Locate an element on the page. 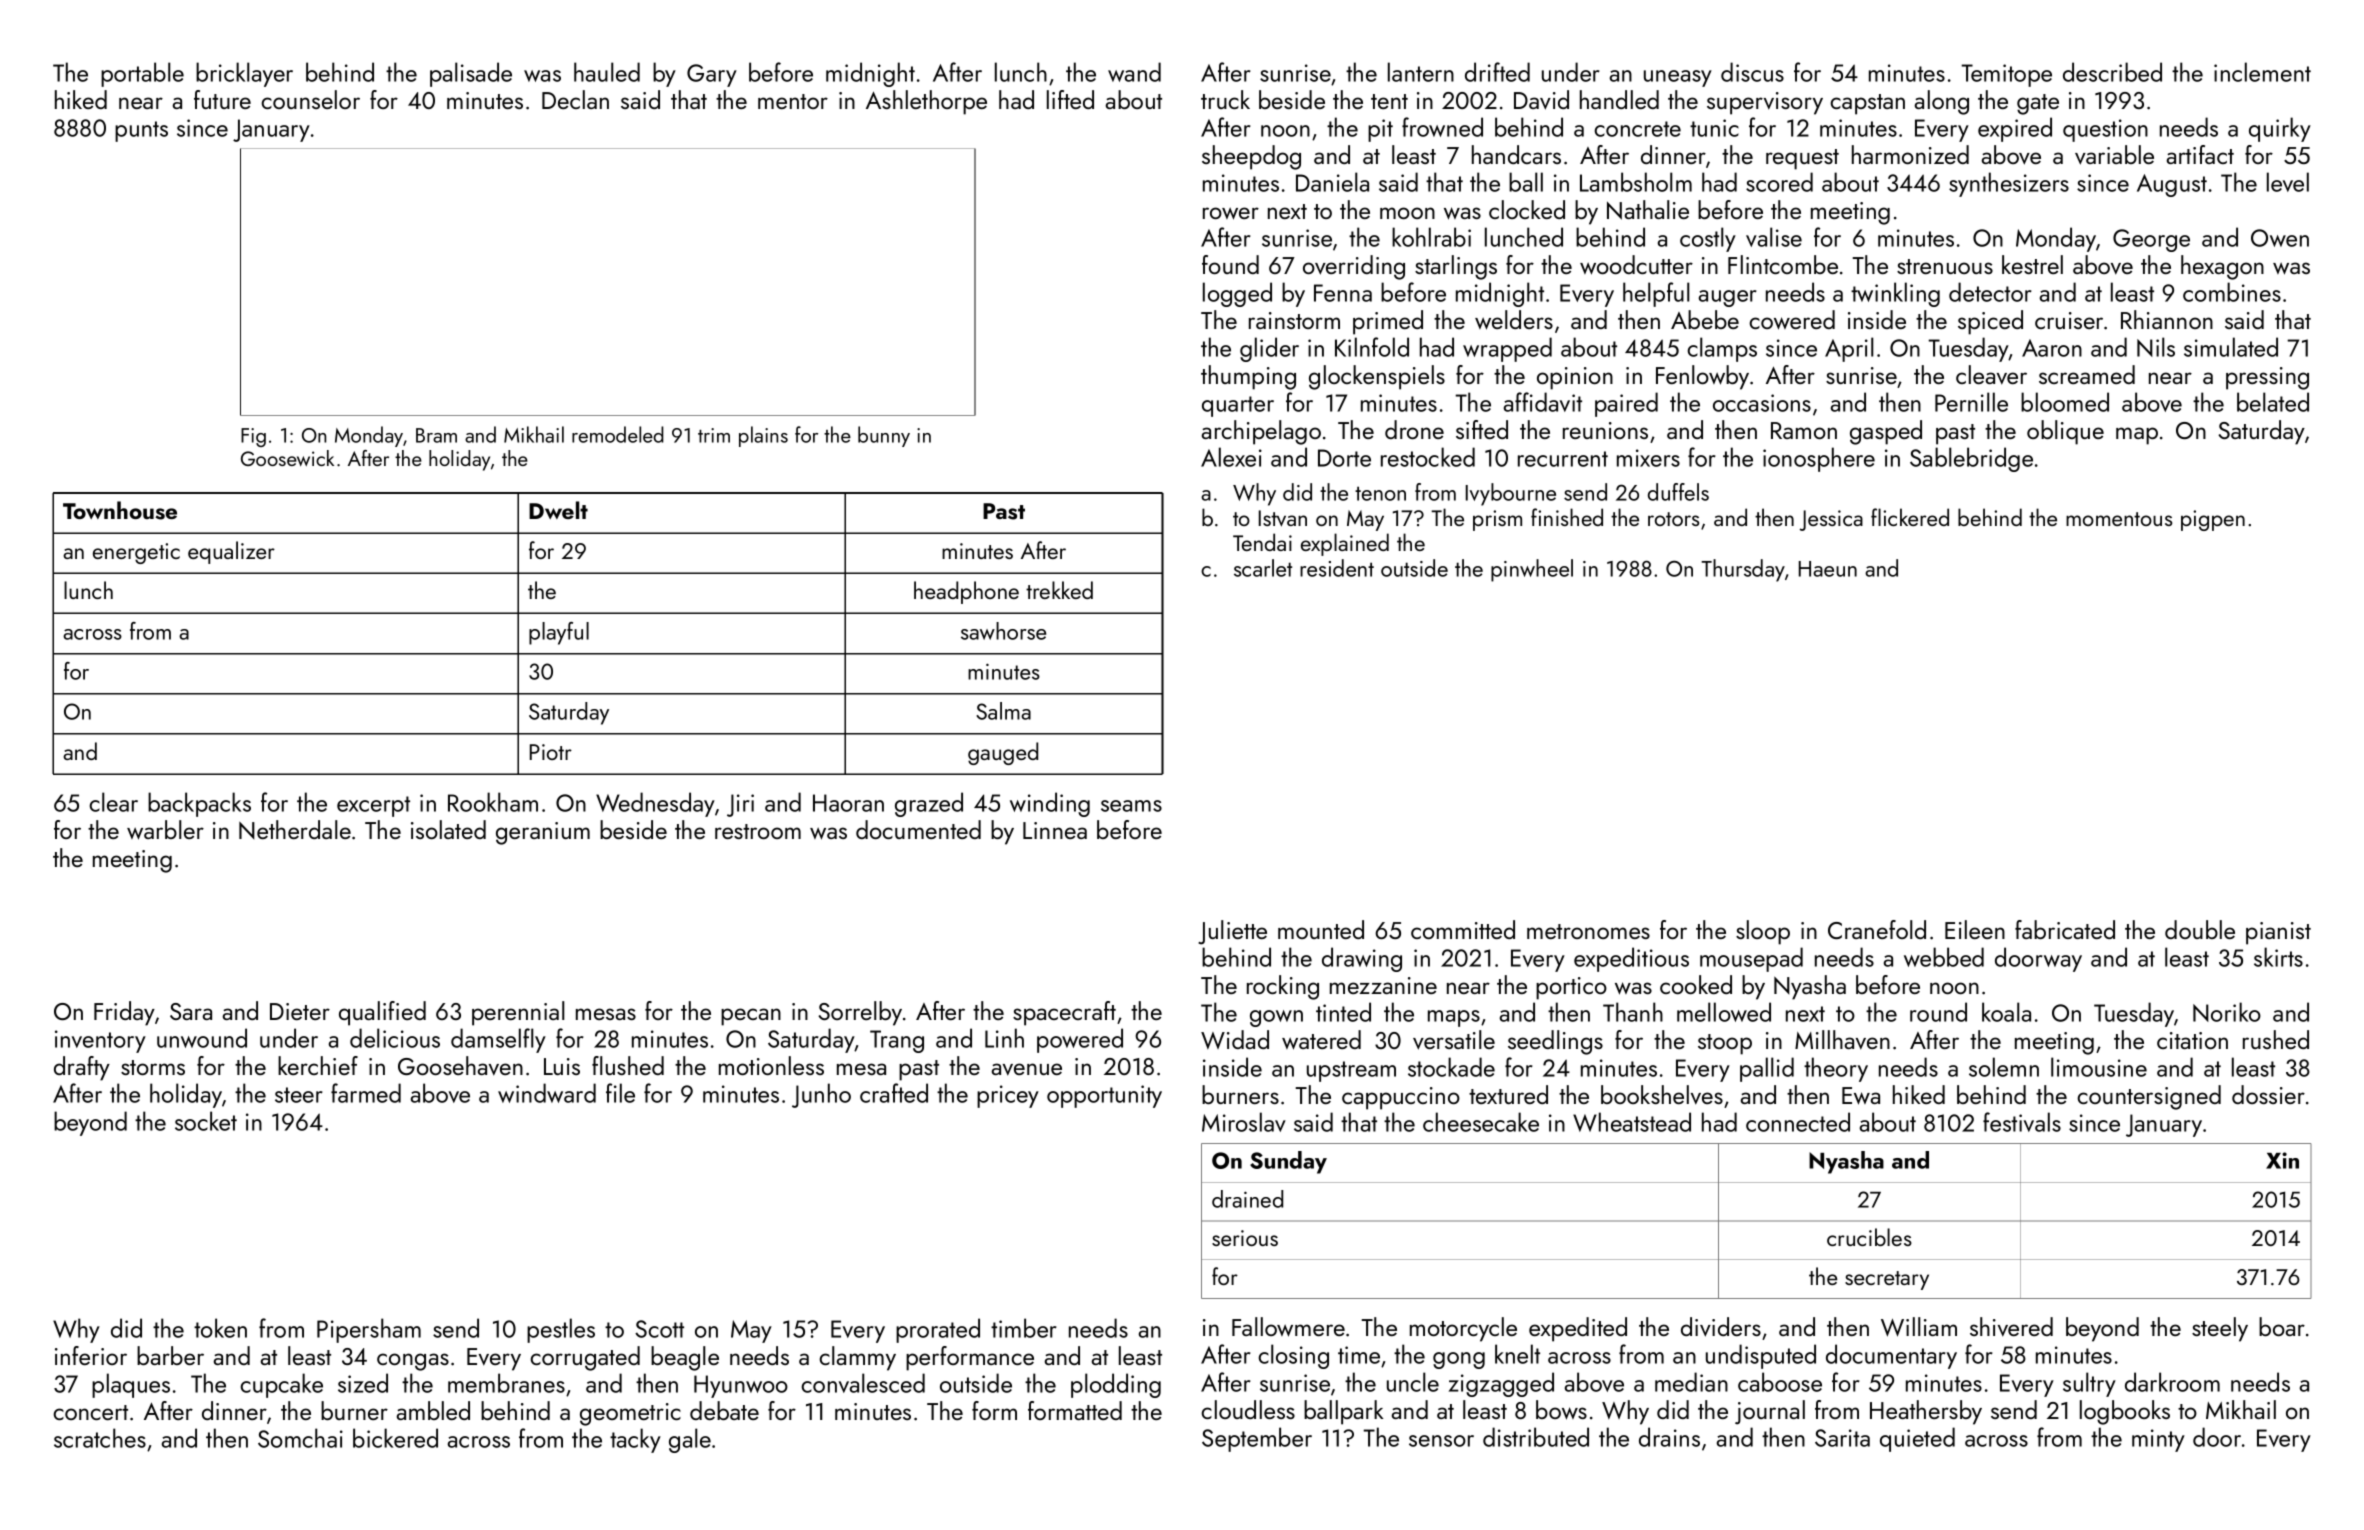 The height and width of the page is (1530, 2364). windward is located at coordinates (547, 1093).
